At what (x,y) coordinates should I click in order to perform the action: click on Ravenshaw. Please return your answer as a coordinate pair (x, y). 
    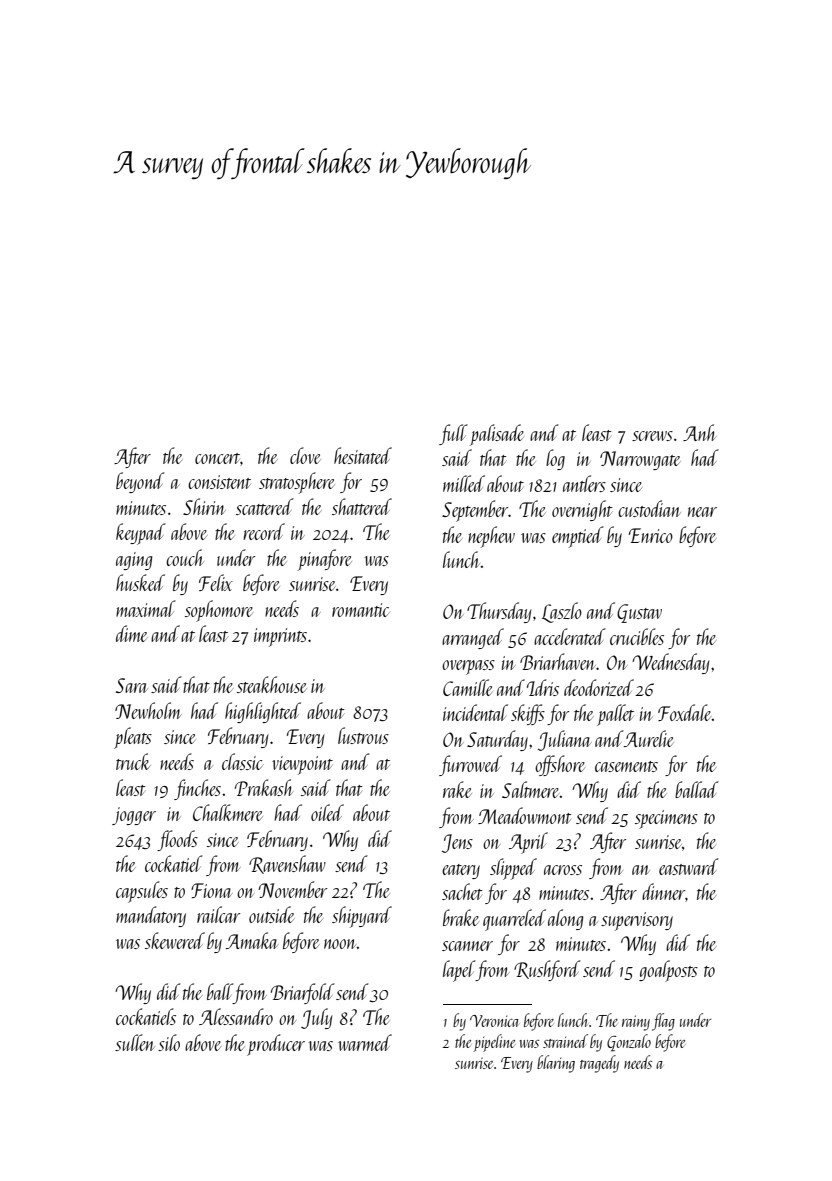
    Looking at the image, I should click on (287, 864).
